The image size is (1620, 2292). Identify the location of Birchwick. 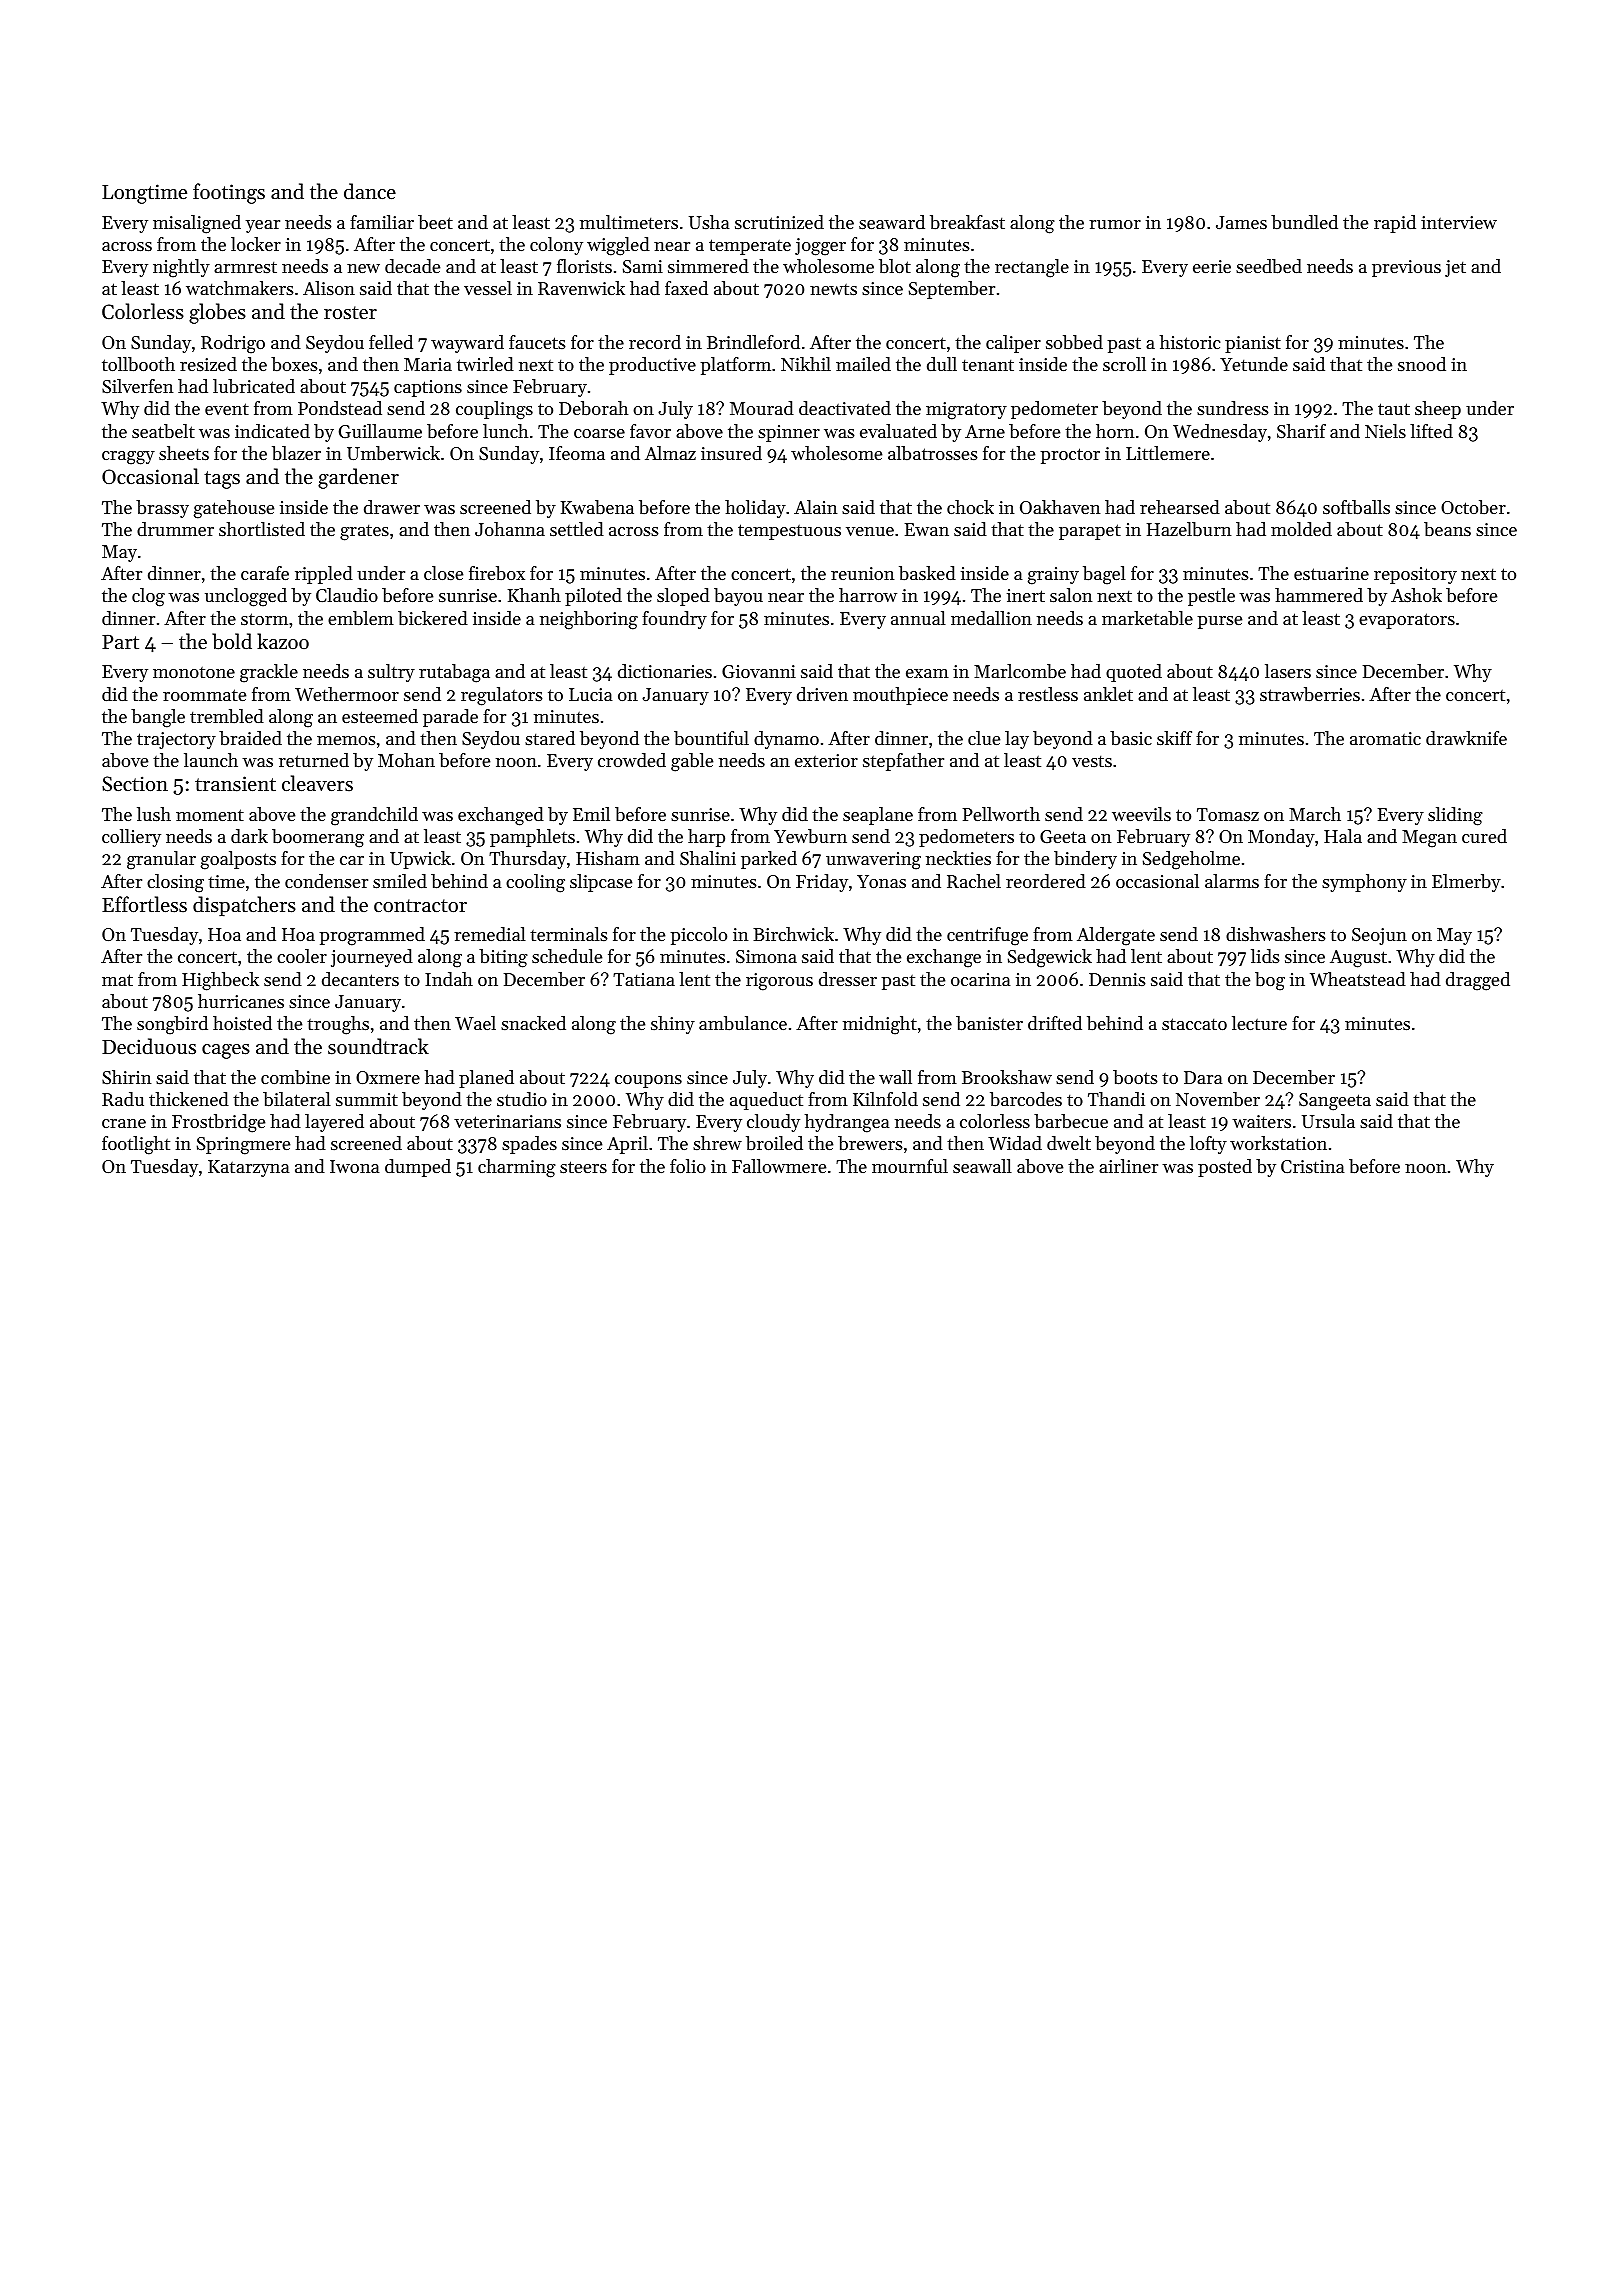
(793, 934).
